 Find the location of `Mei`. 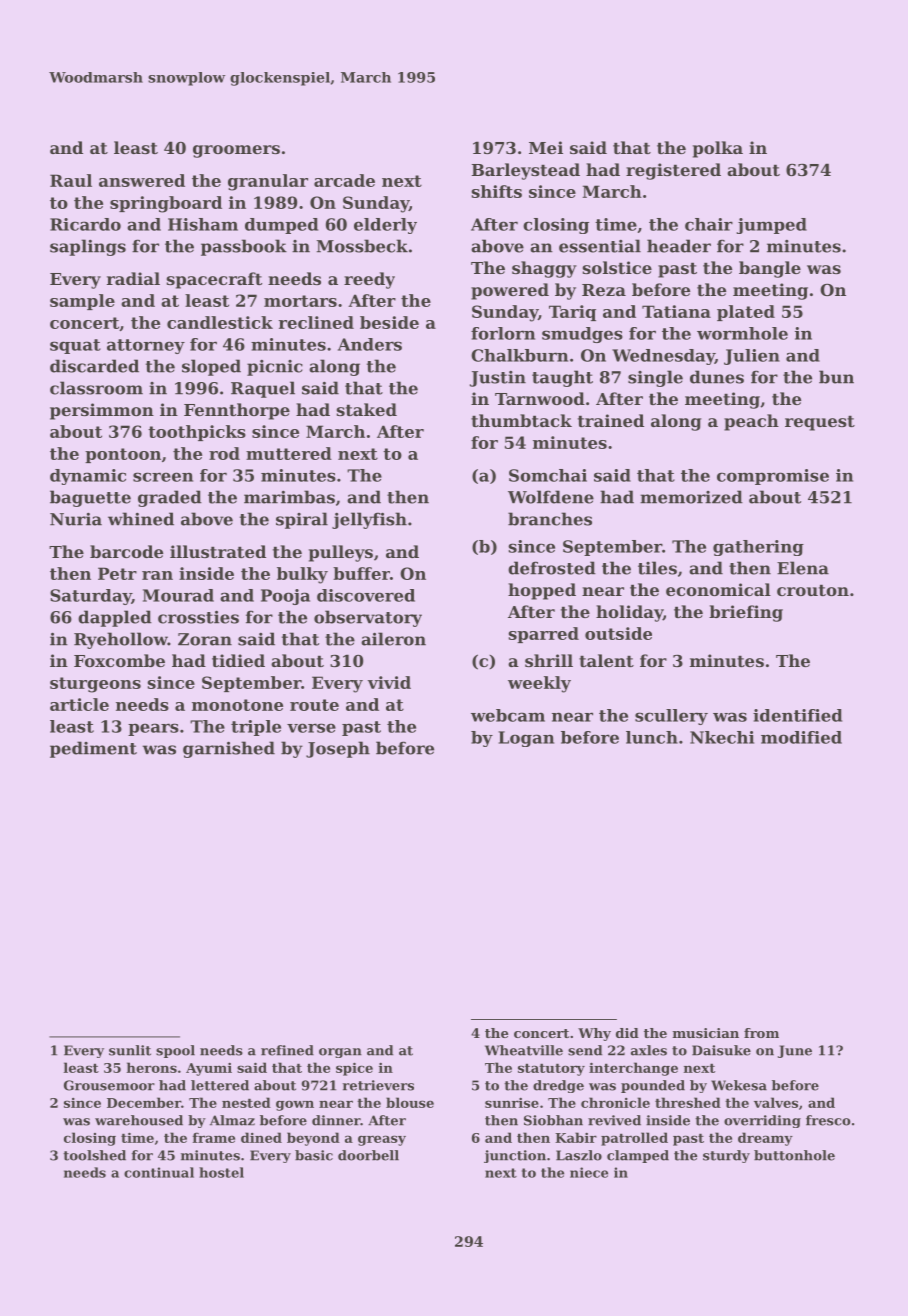

Mei is located at coordinates (546, 147).
